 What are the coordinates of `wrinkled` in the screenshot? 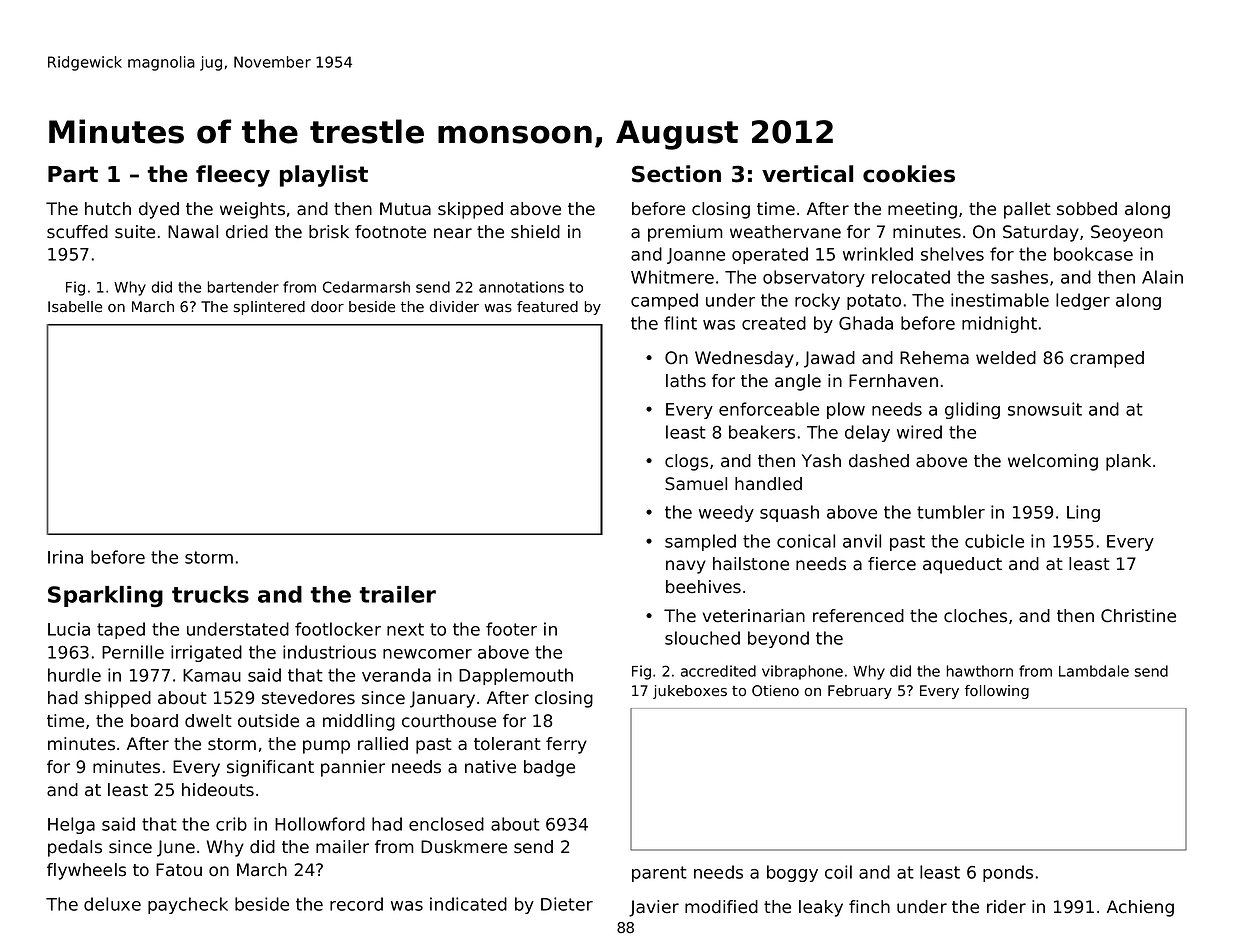 It's located at (878, 254).
